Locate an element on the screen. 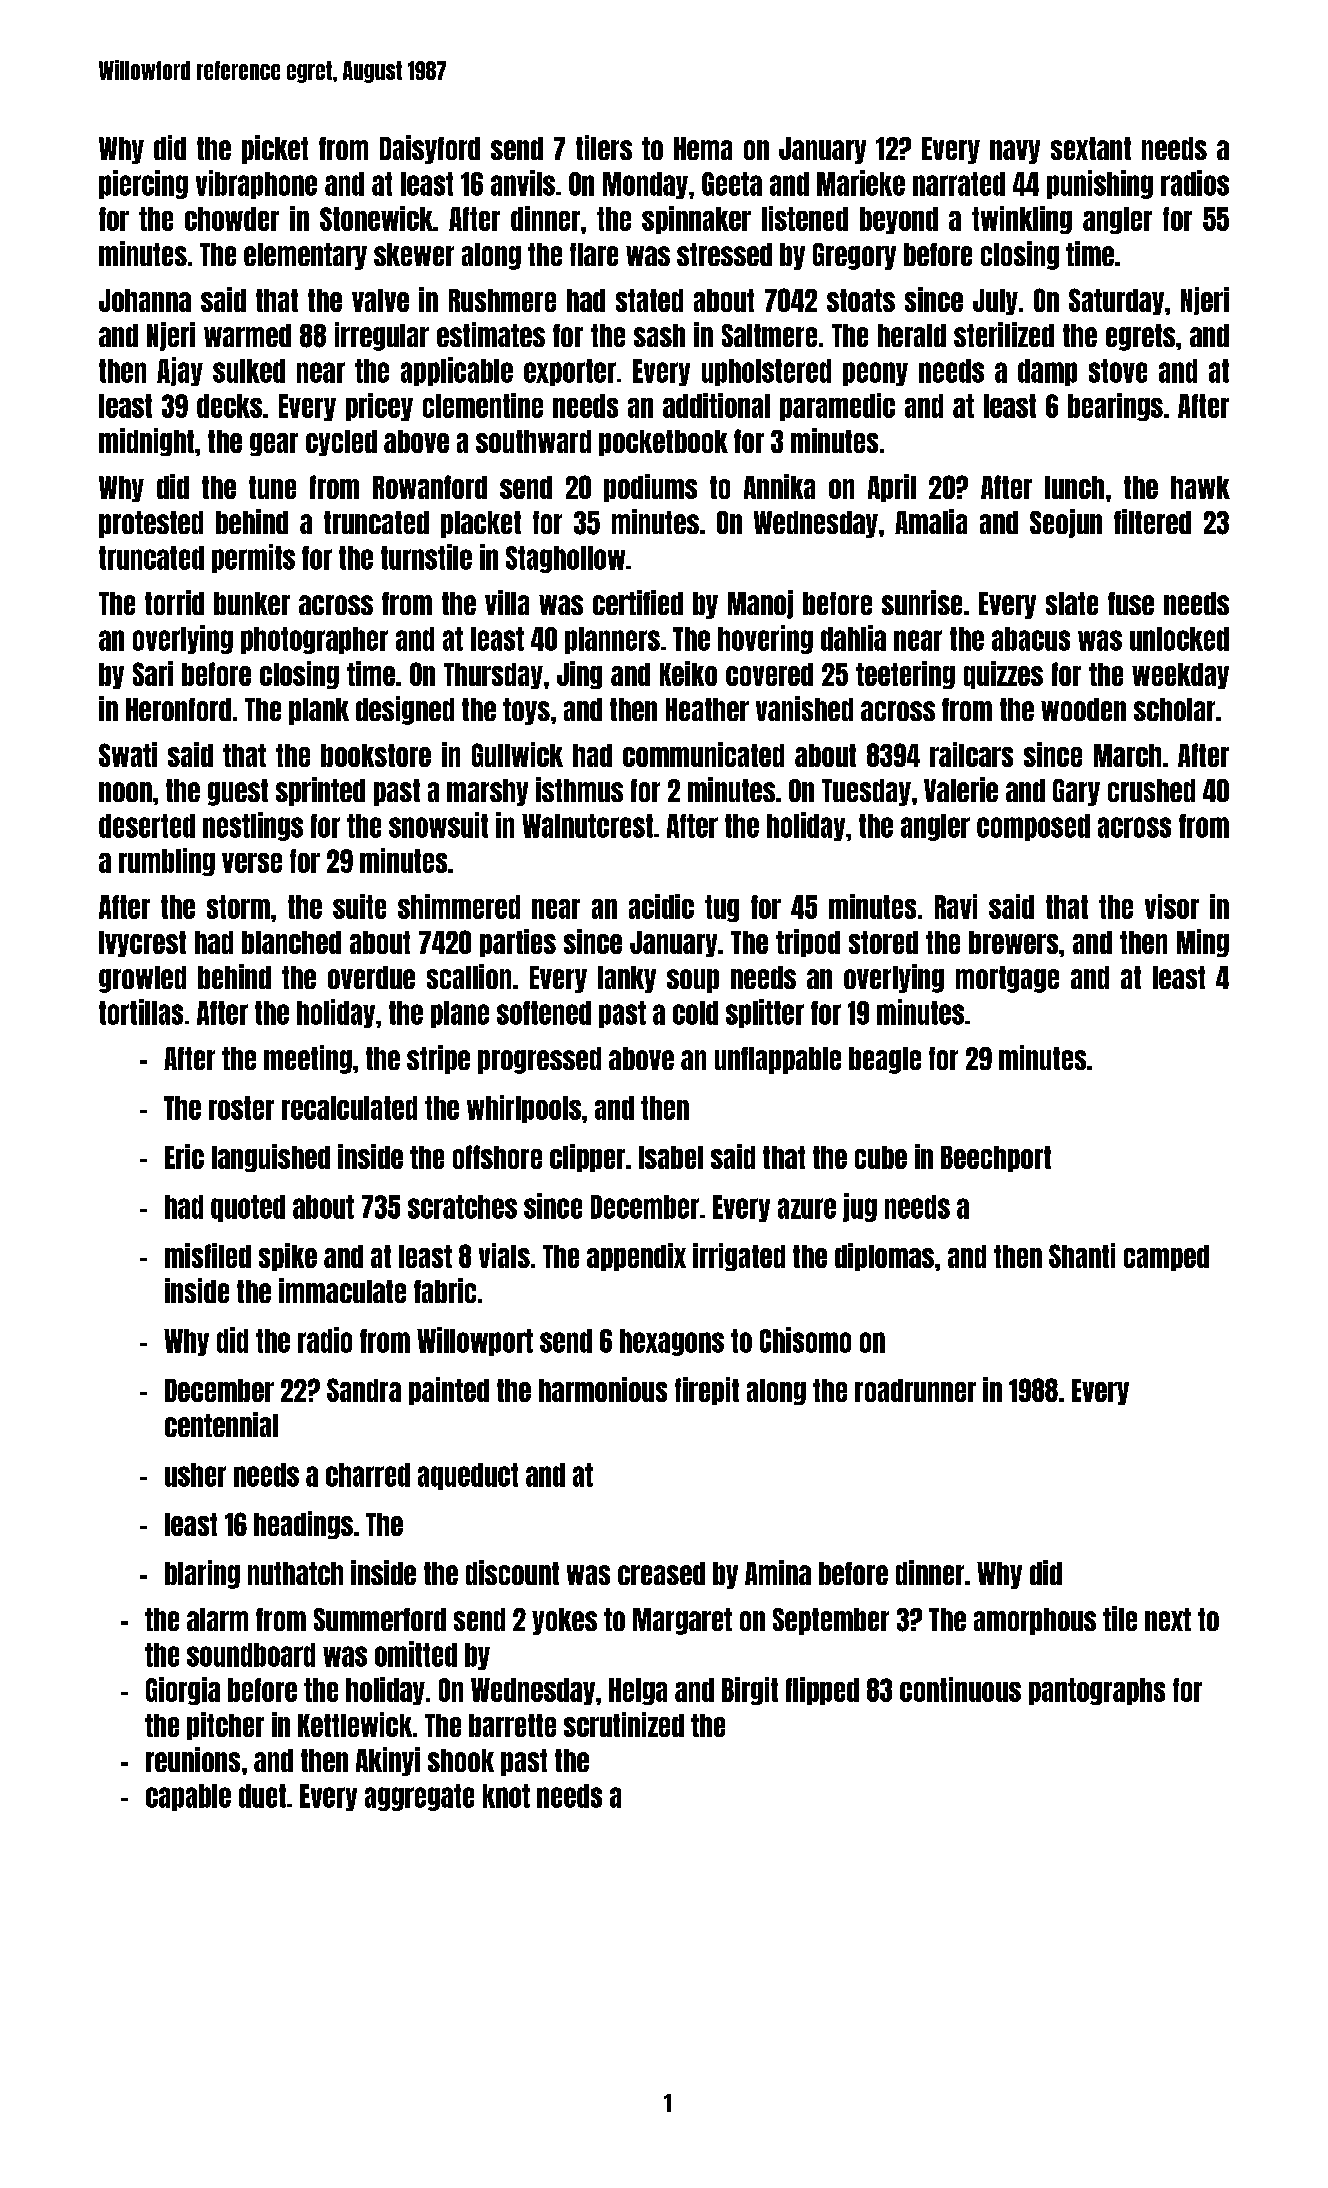  cube is located at coordinates (881, 1157).
